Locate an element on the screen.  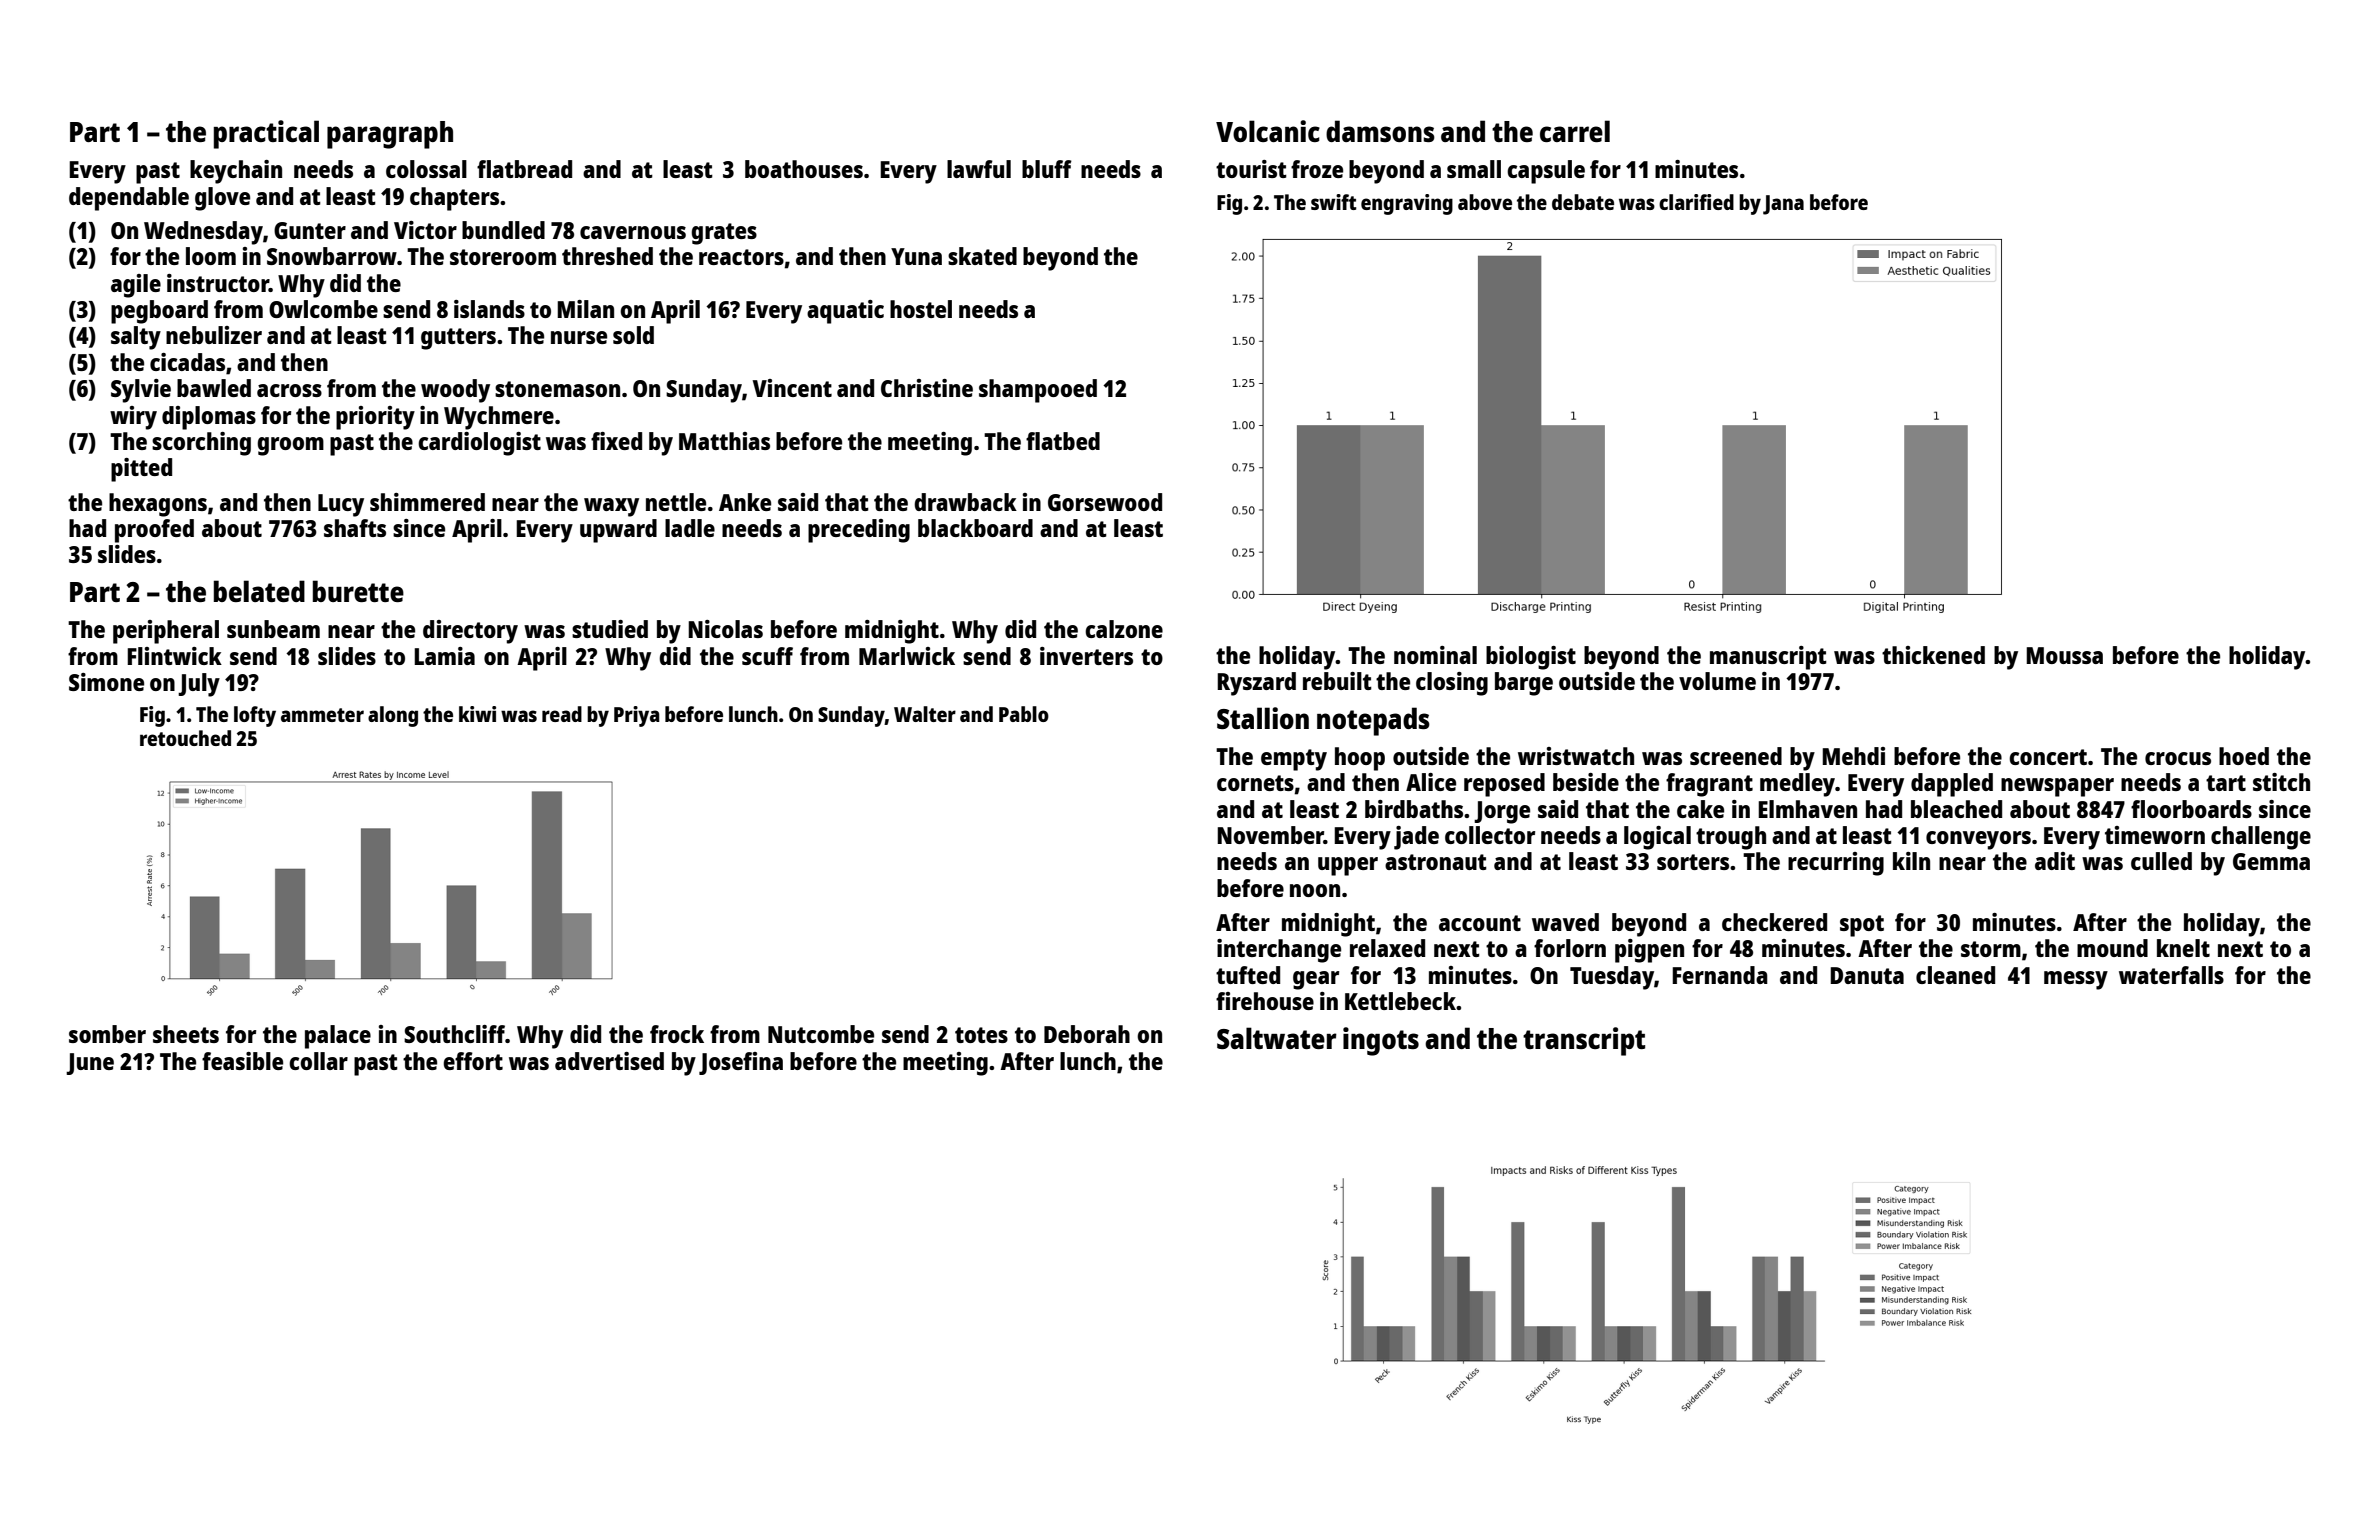
bluff is located at coordinates (1047, 169).
